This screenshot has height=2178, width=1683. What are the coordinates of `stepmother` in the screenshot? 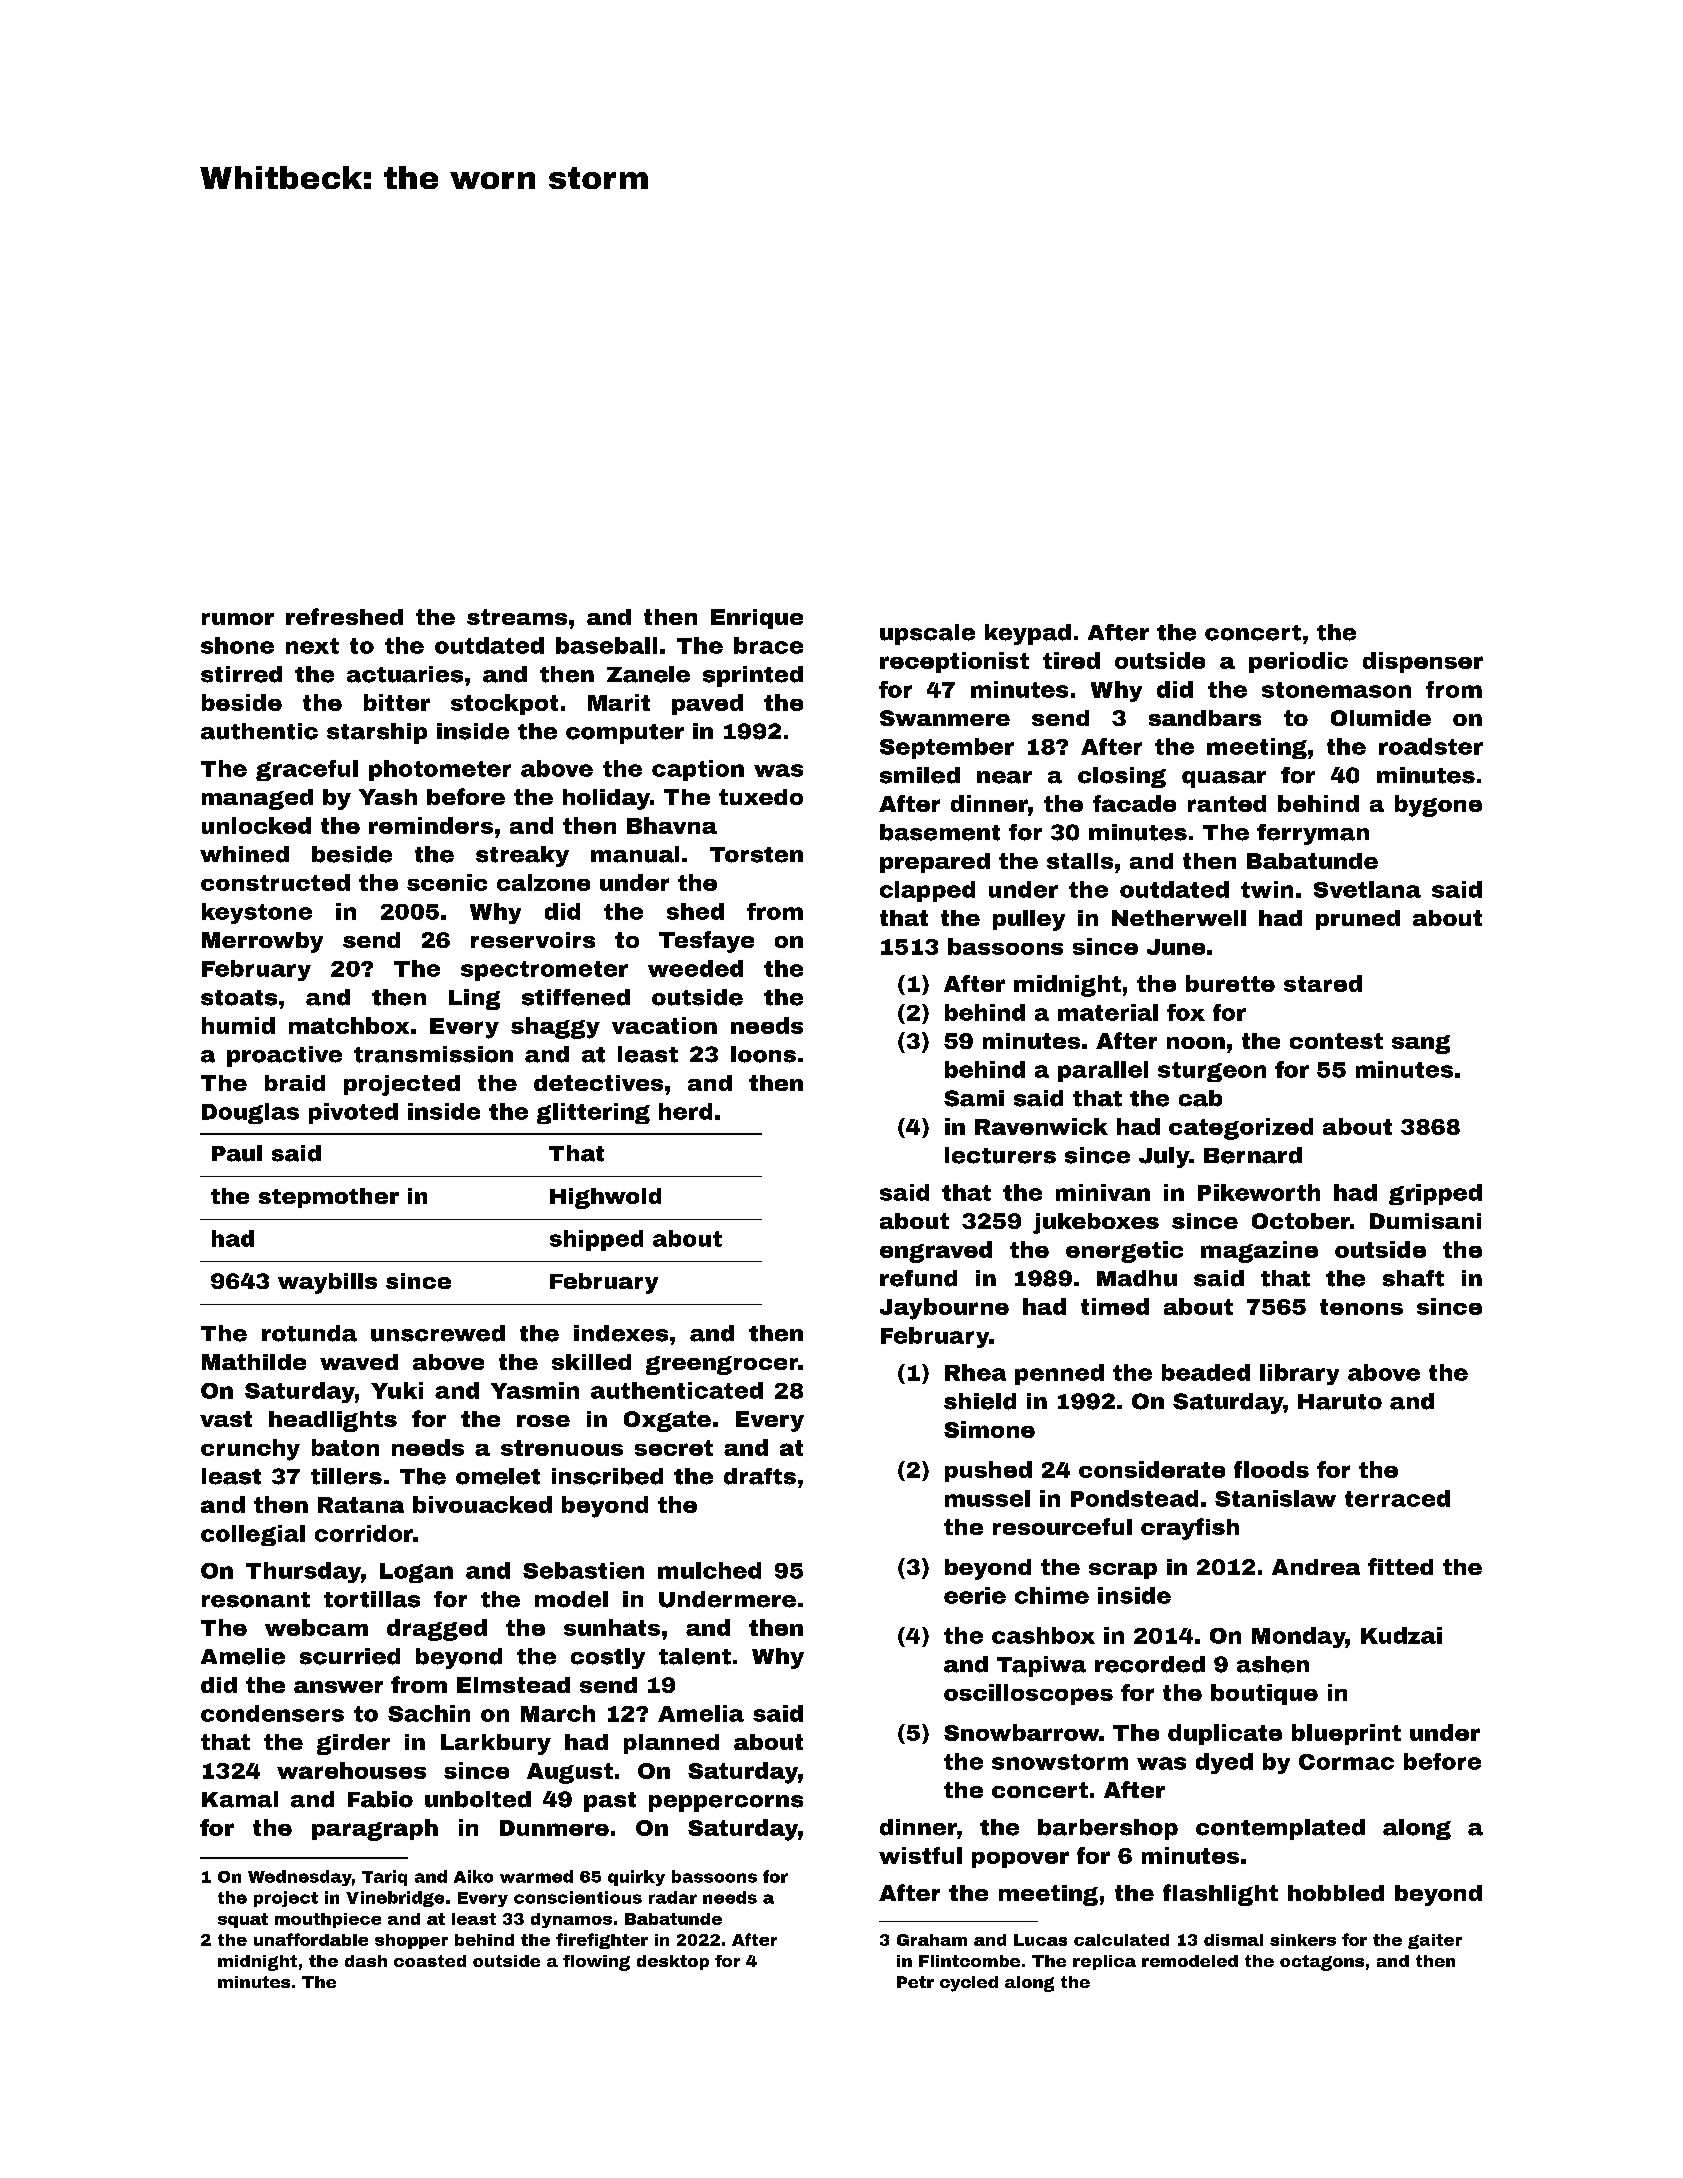 It's located at (329, 1198).
